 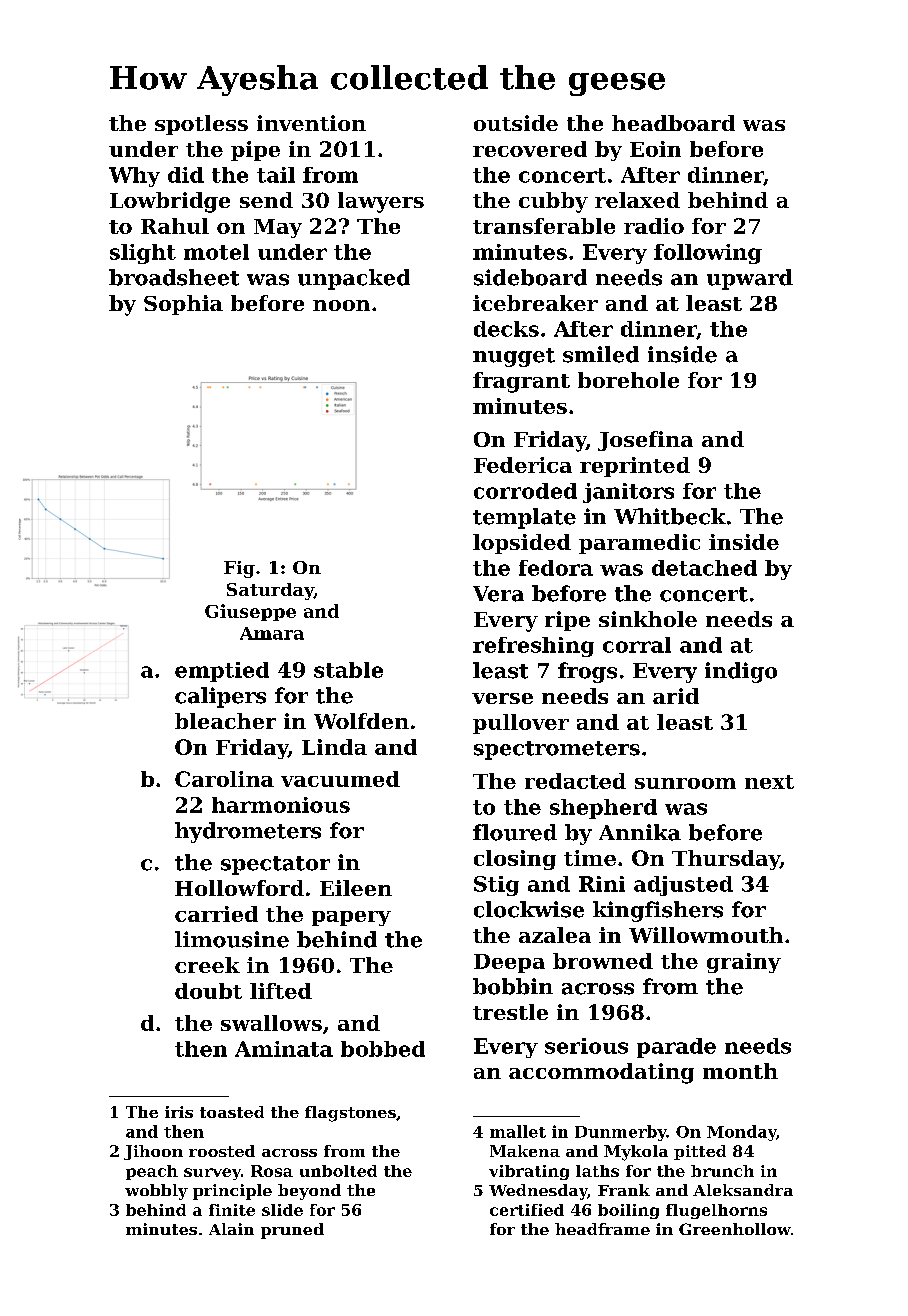 What do you see at coordinates (673, 123) in the page?
I see `headboard` at bounding box center [673, 123].
